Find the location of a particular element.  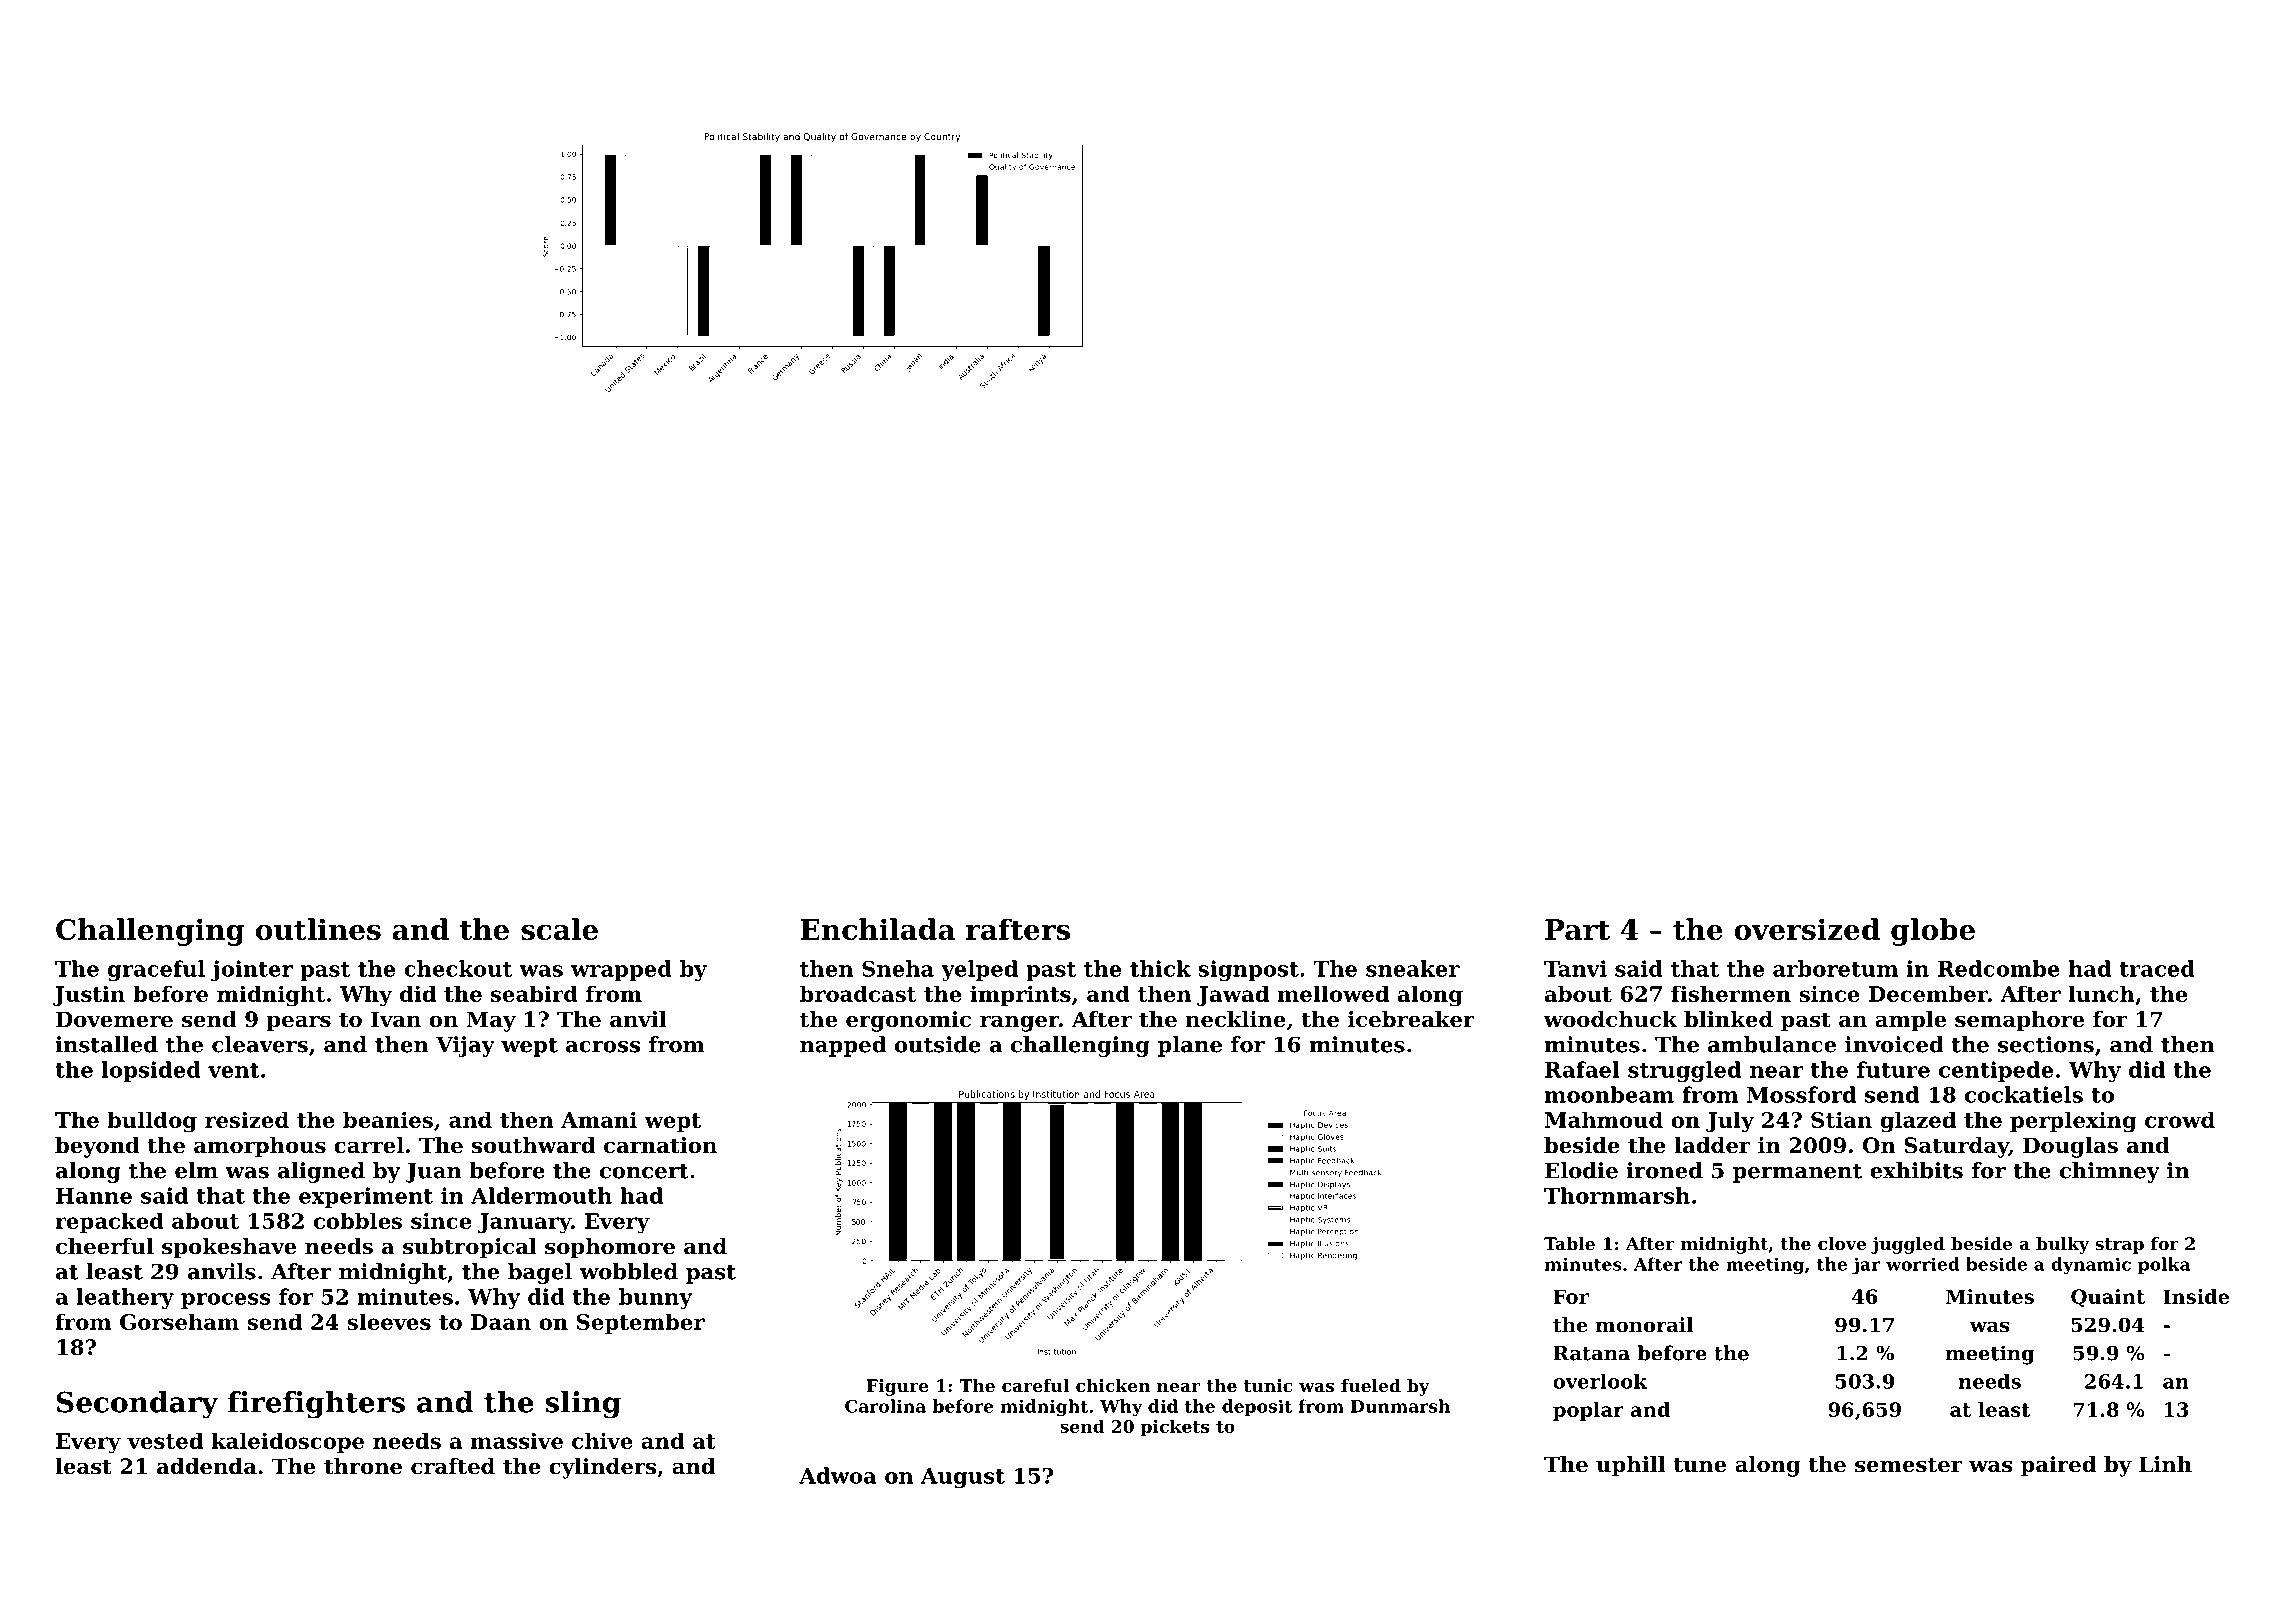

globe is located at coordinates (1933, 932).
